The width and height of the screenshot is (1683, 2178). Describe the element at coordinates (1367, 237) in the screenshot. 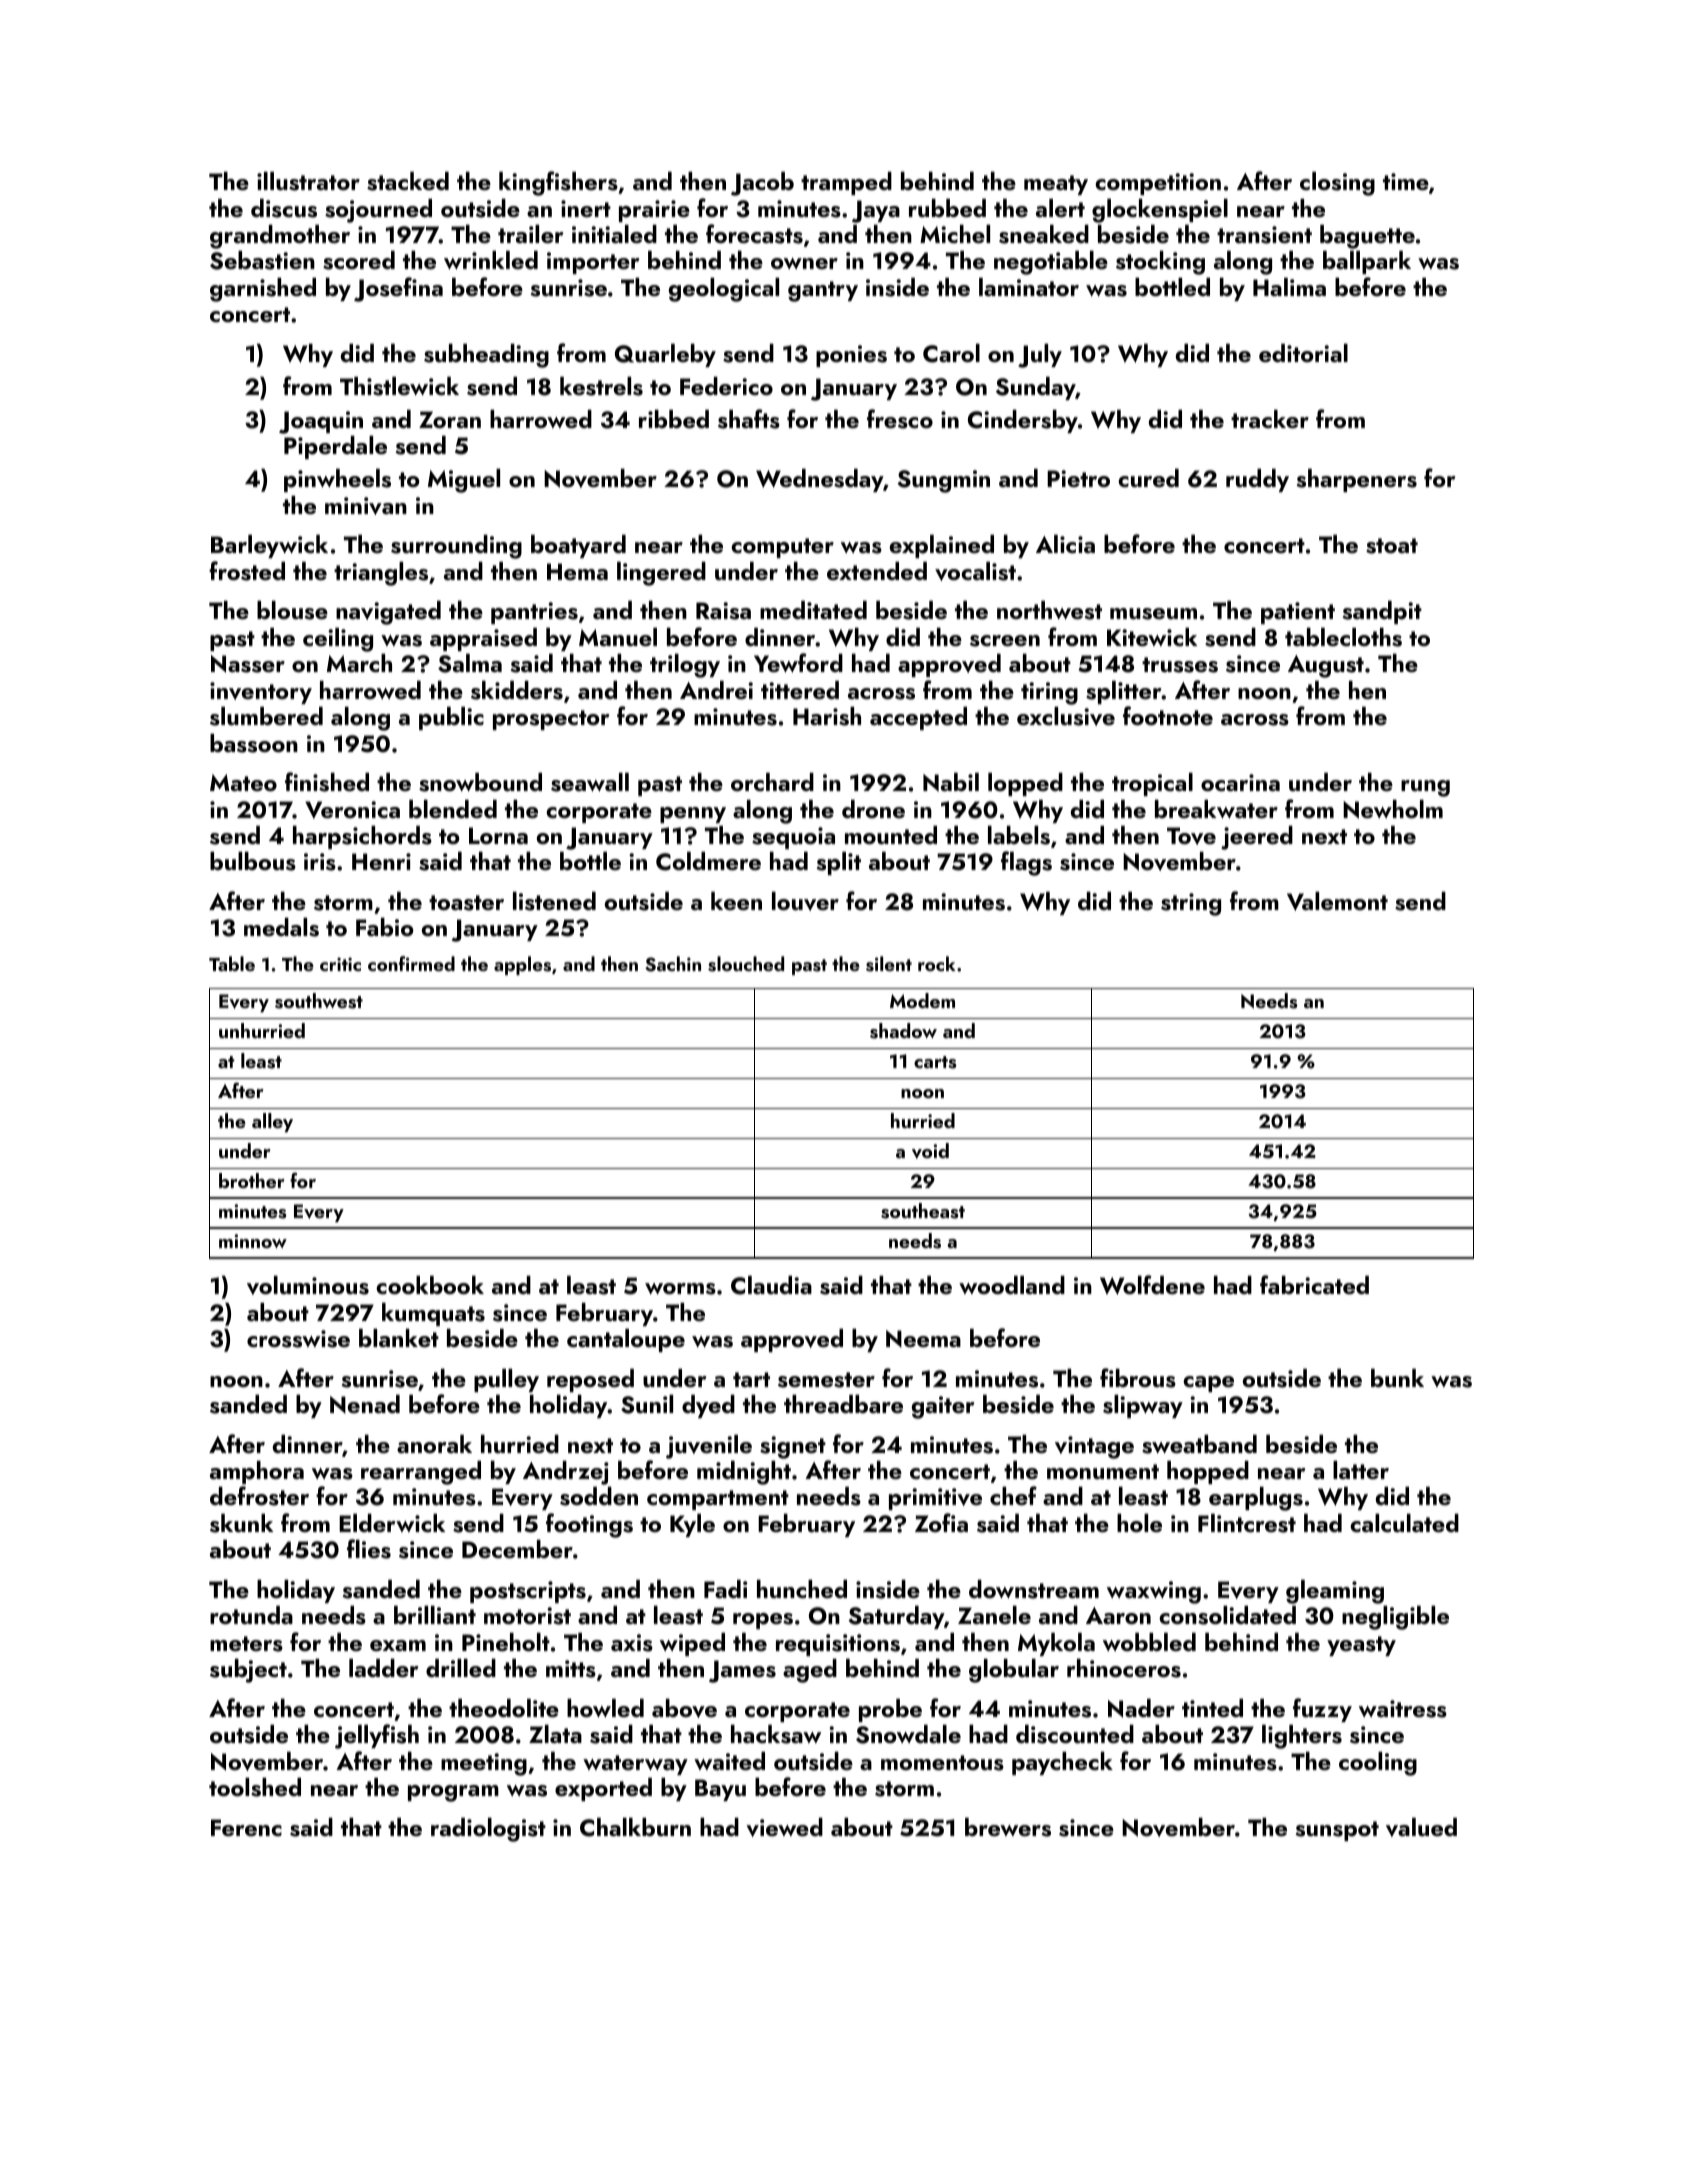

I see `baguette` at that location.
